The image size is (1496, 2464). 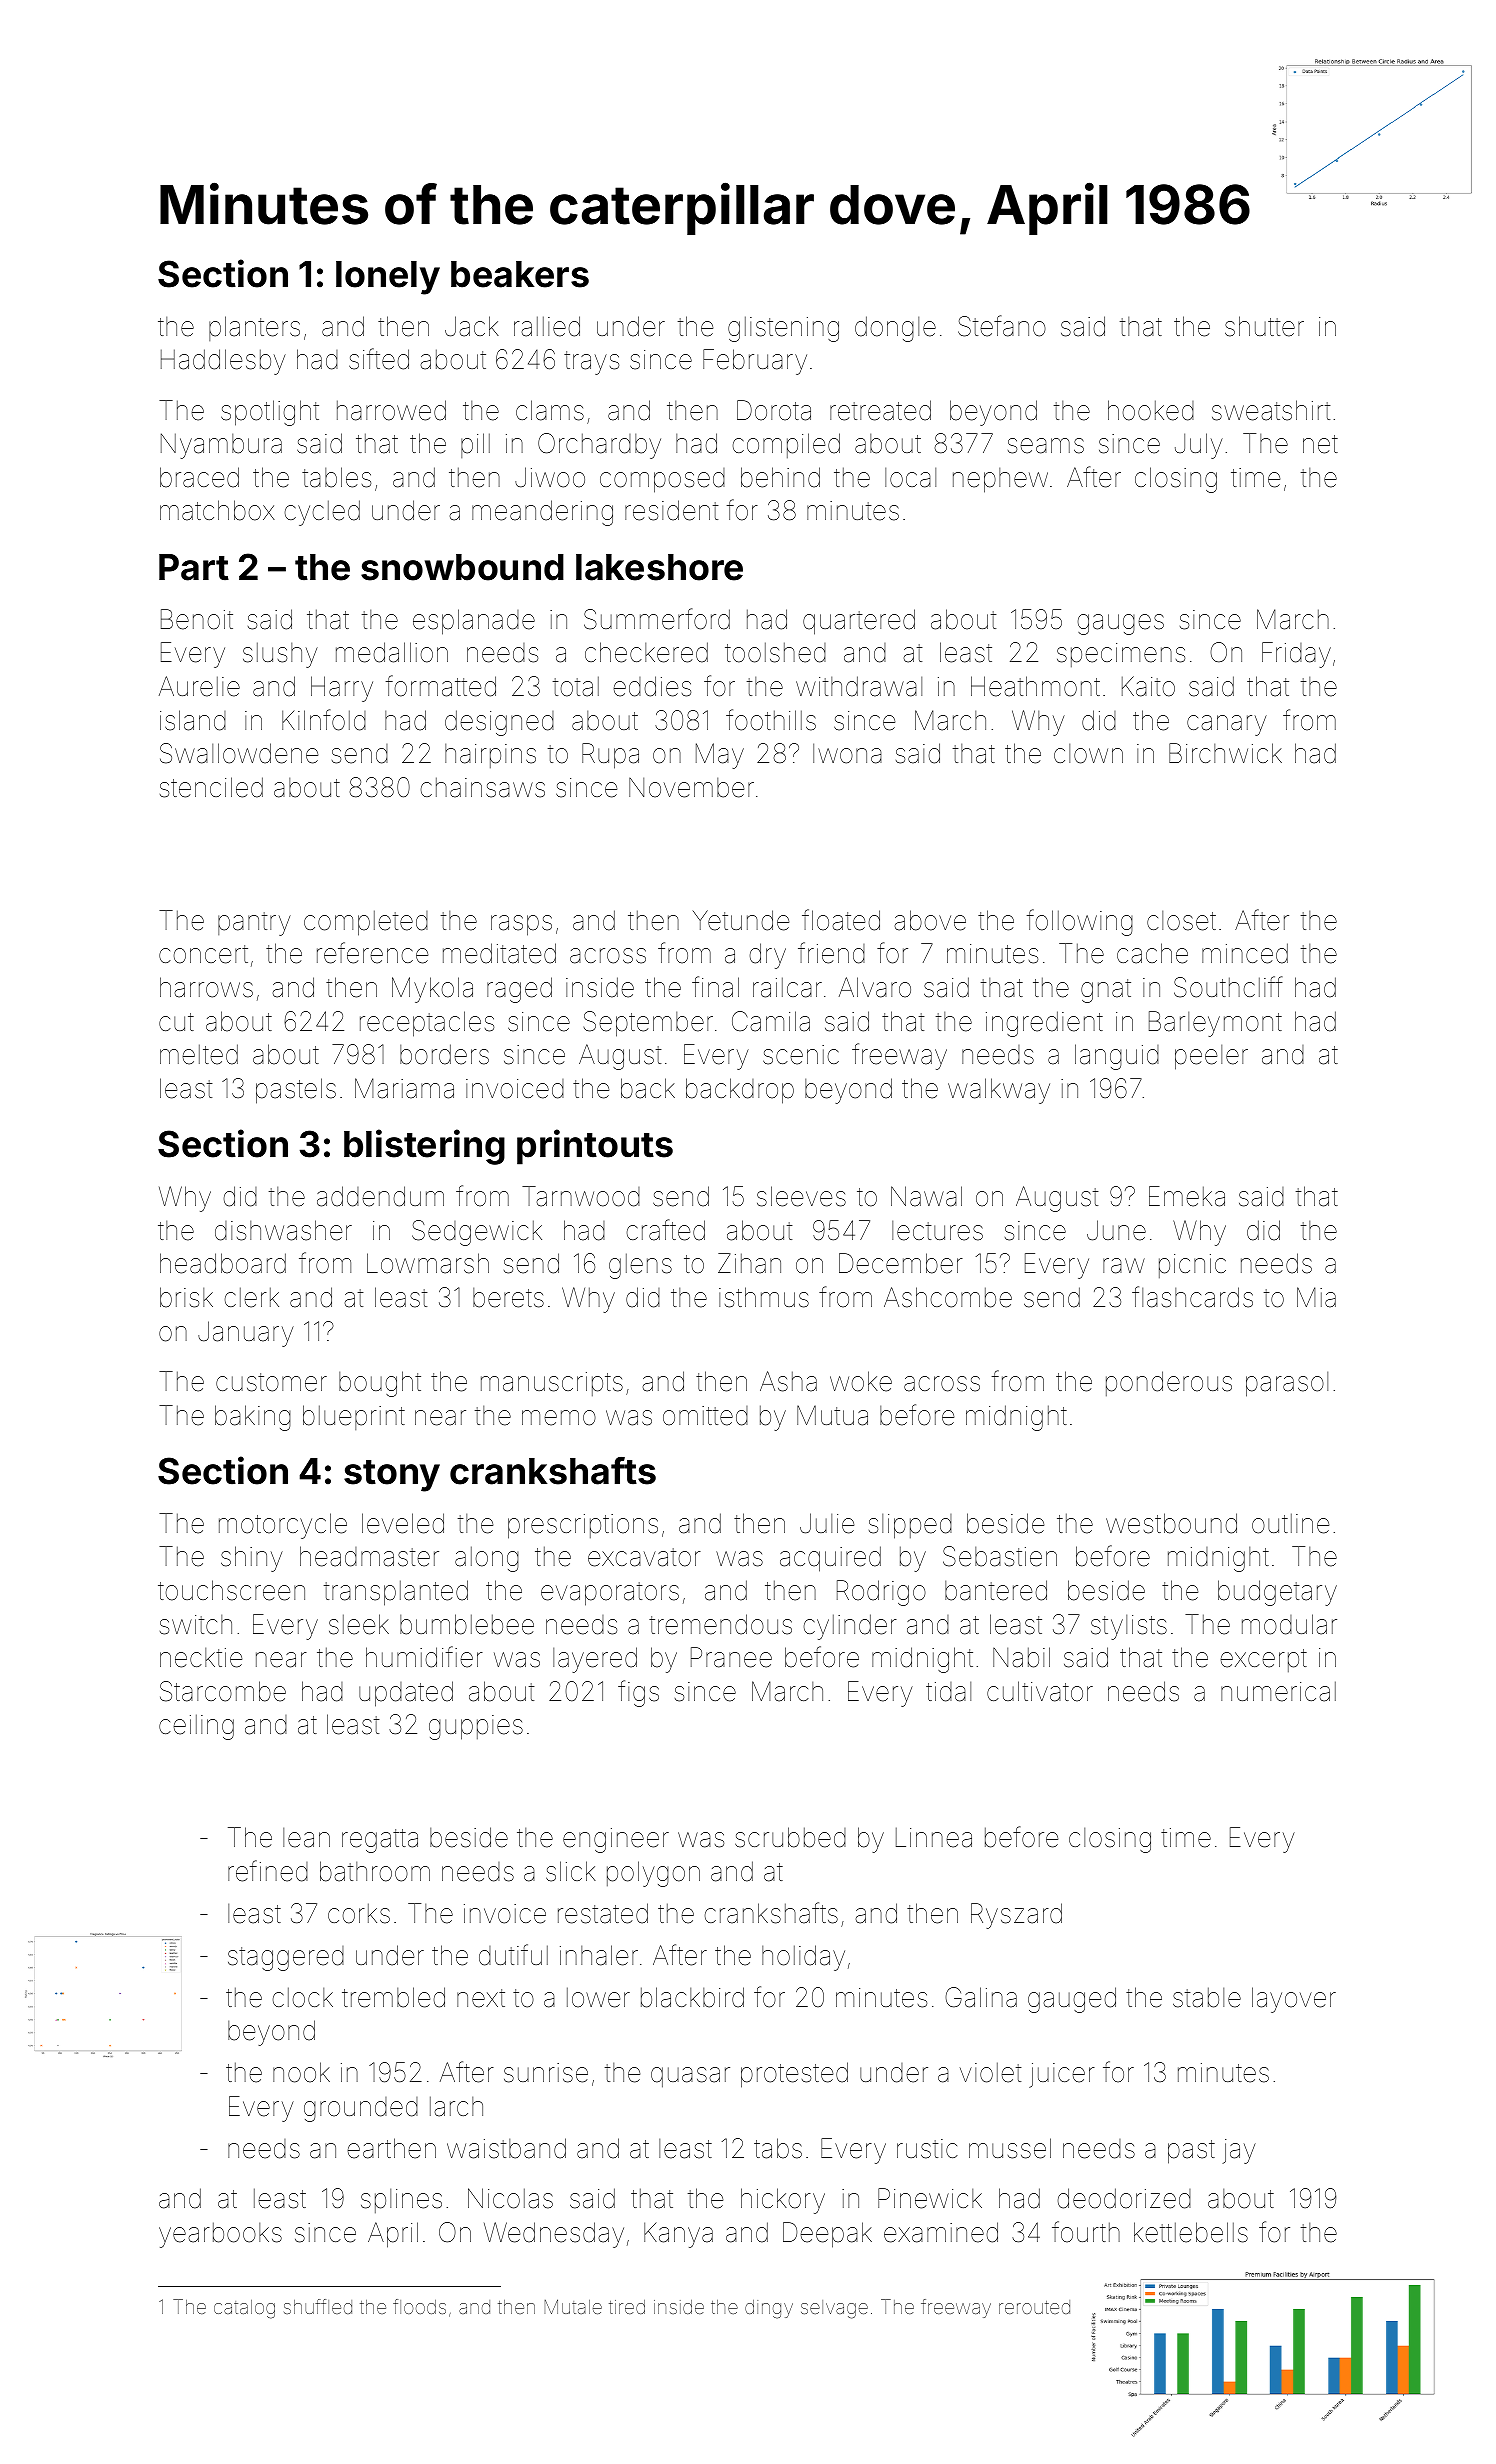 What do you see at coordinates (1264, 326) in the page?
I see `shutter` at bounding box center [1264, 326].
